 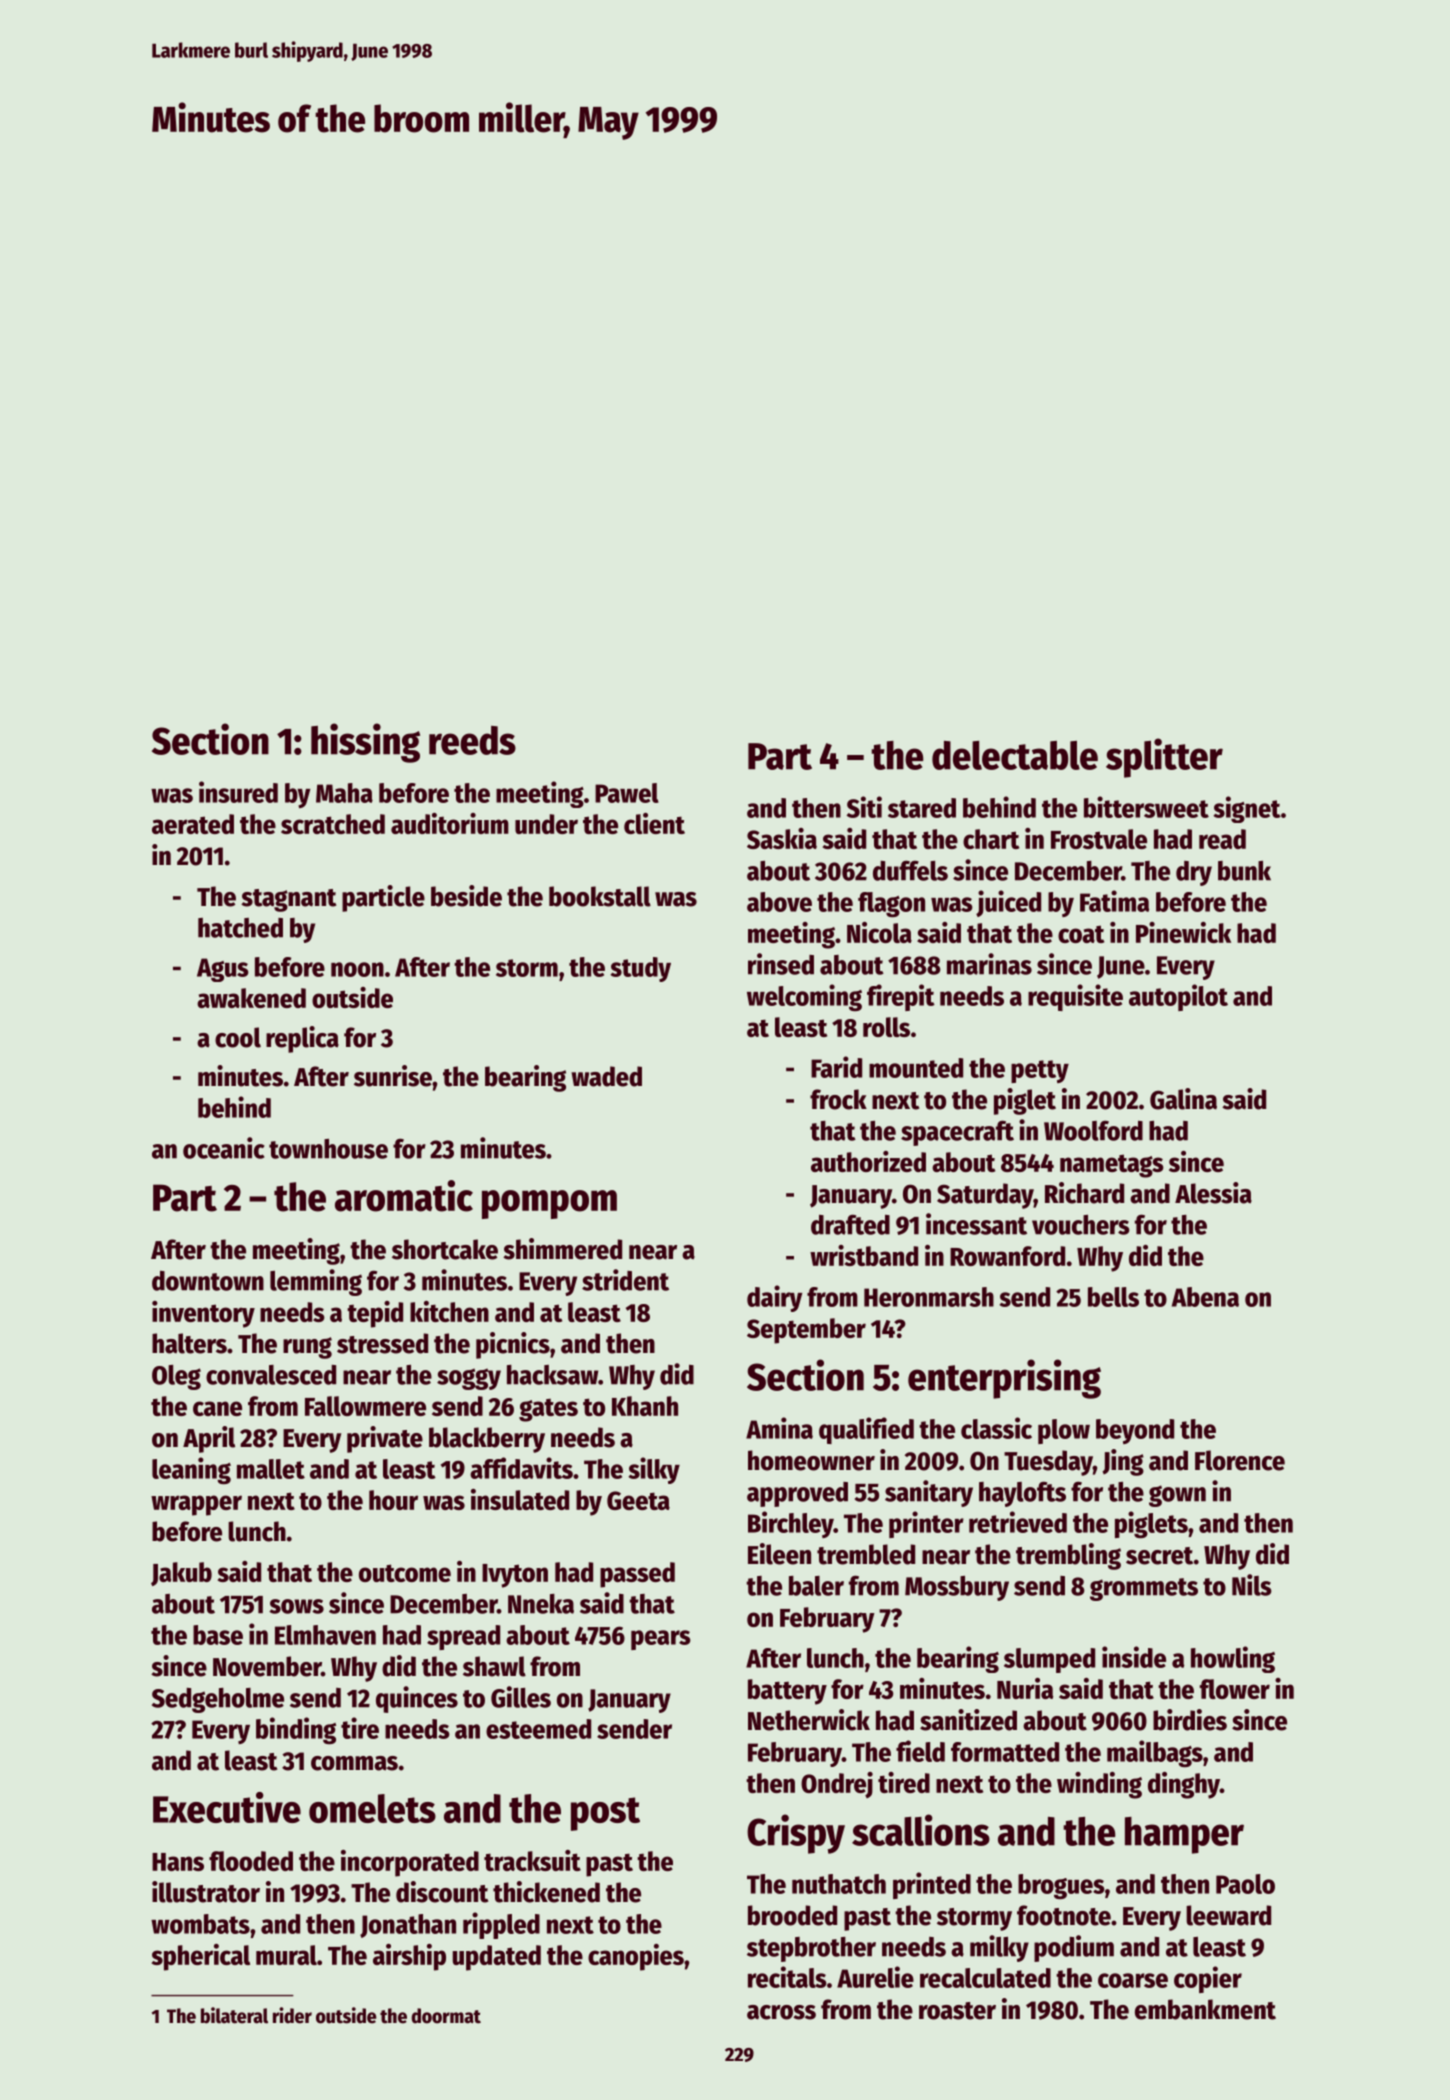 I want to click on autopilot, so click(x=1178, y=997).
